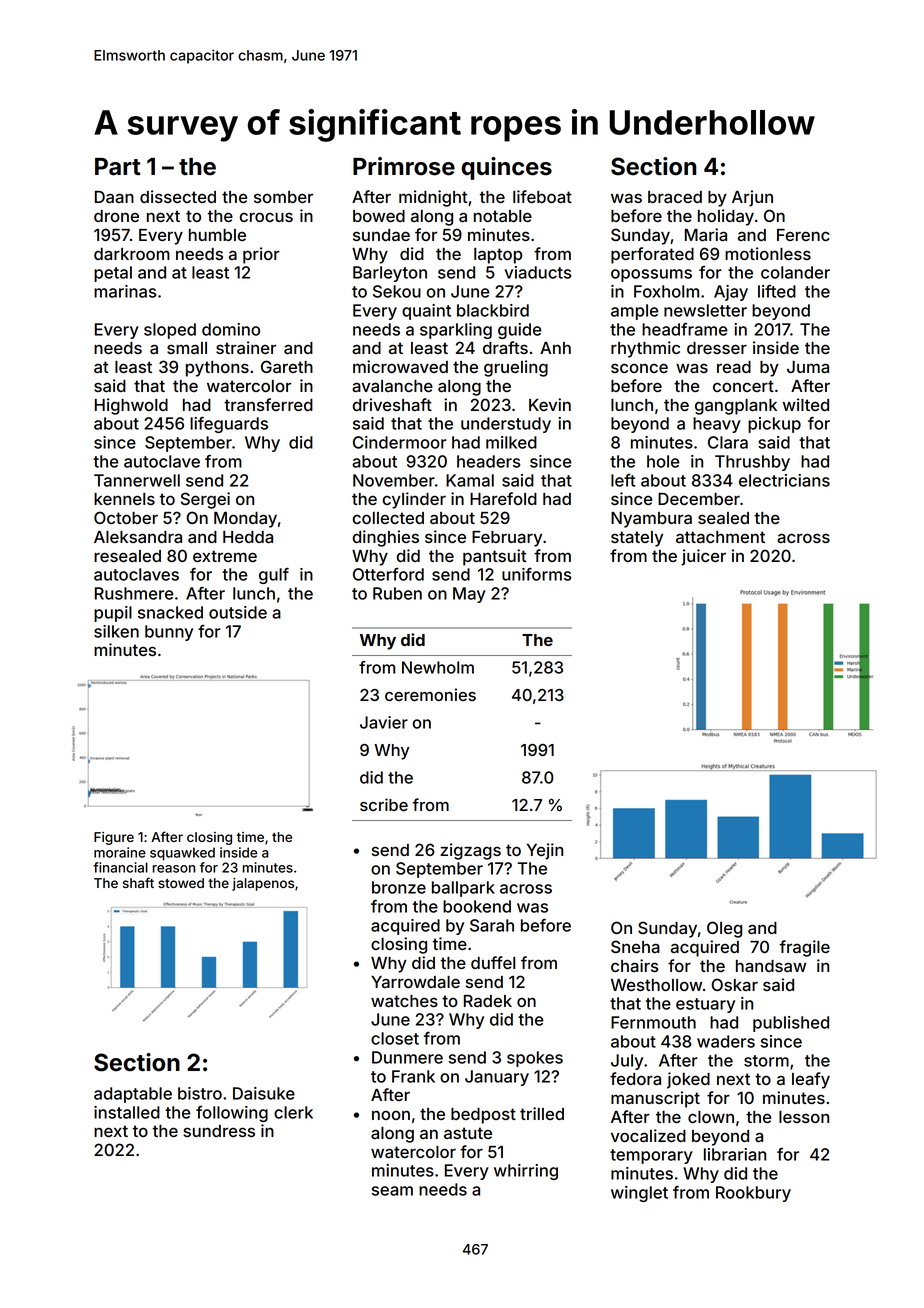 The image size is (924, 1308). I want to click on quinces, so click(506, 168).
